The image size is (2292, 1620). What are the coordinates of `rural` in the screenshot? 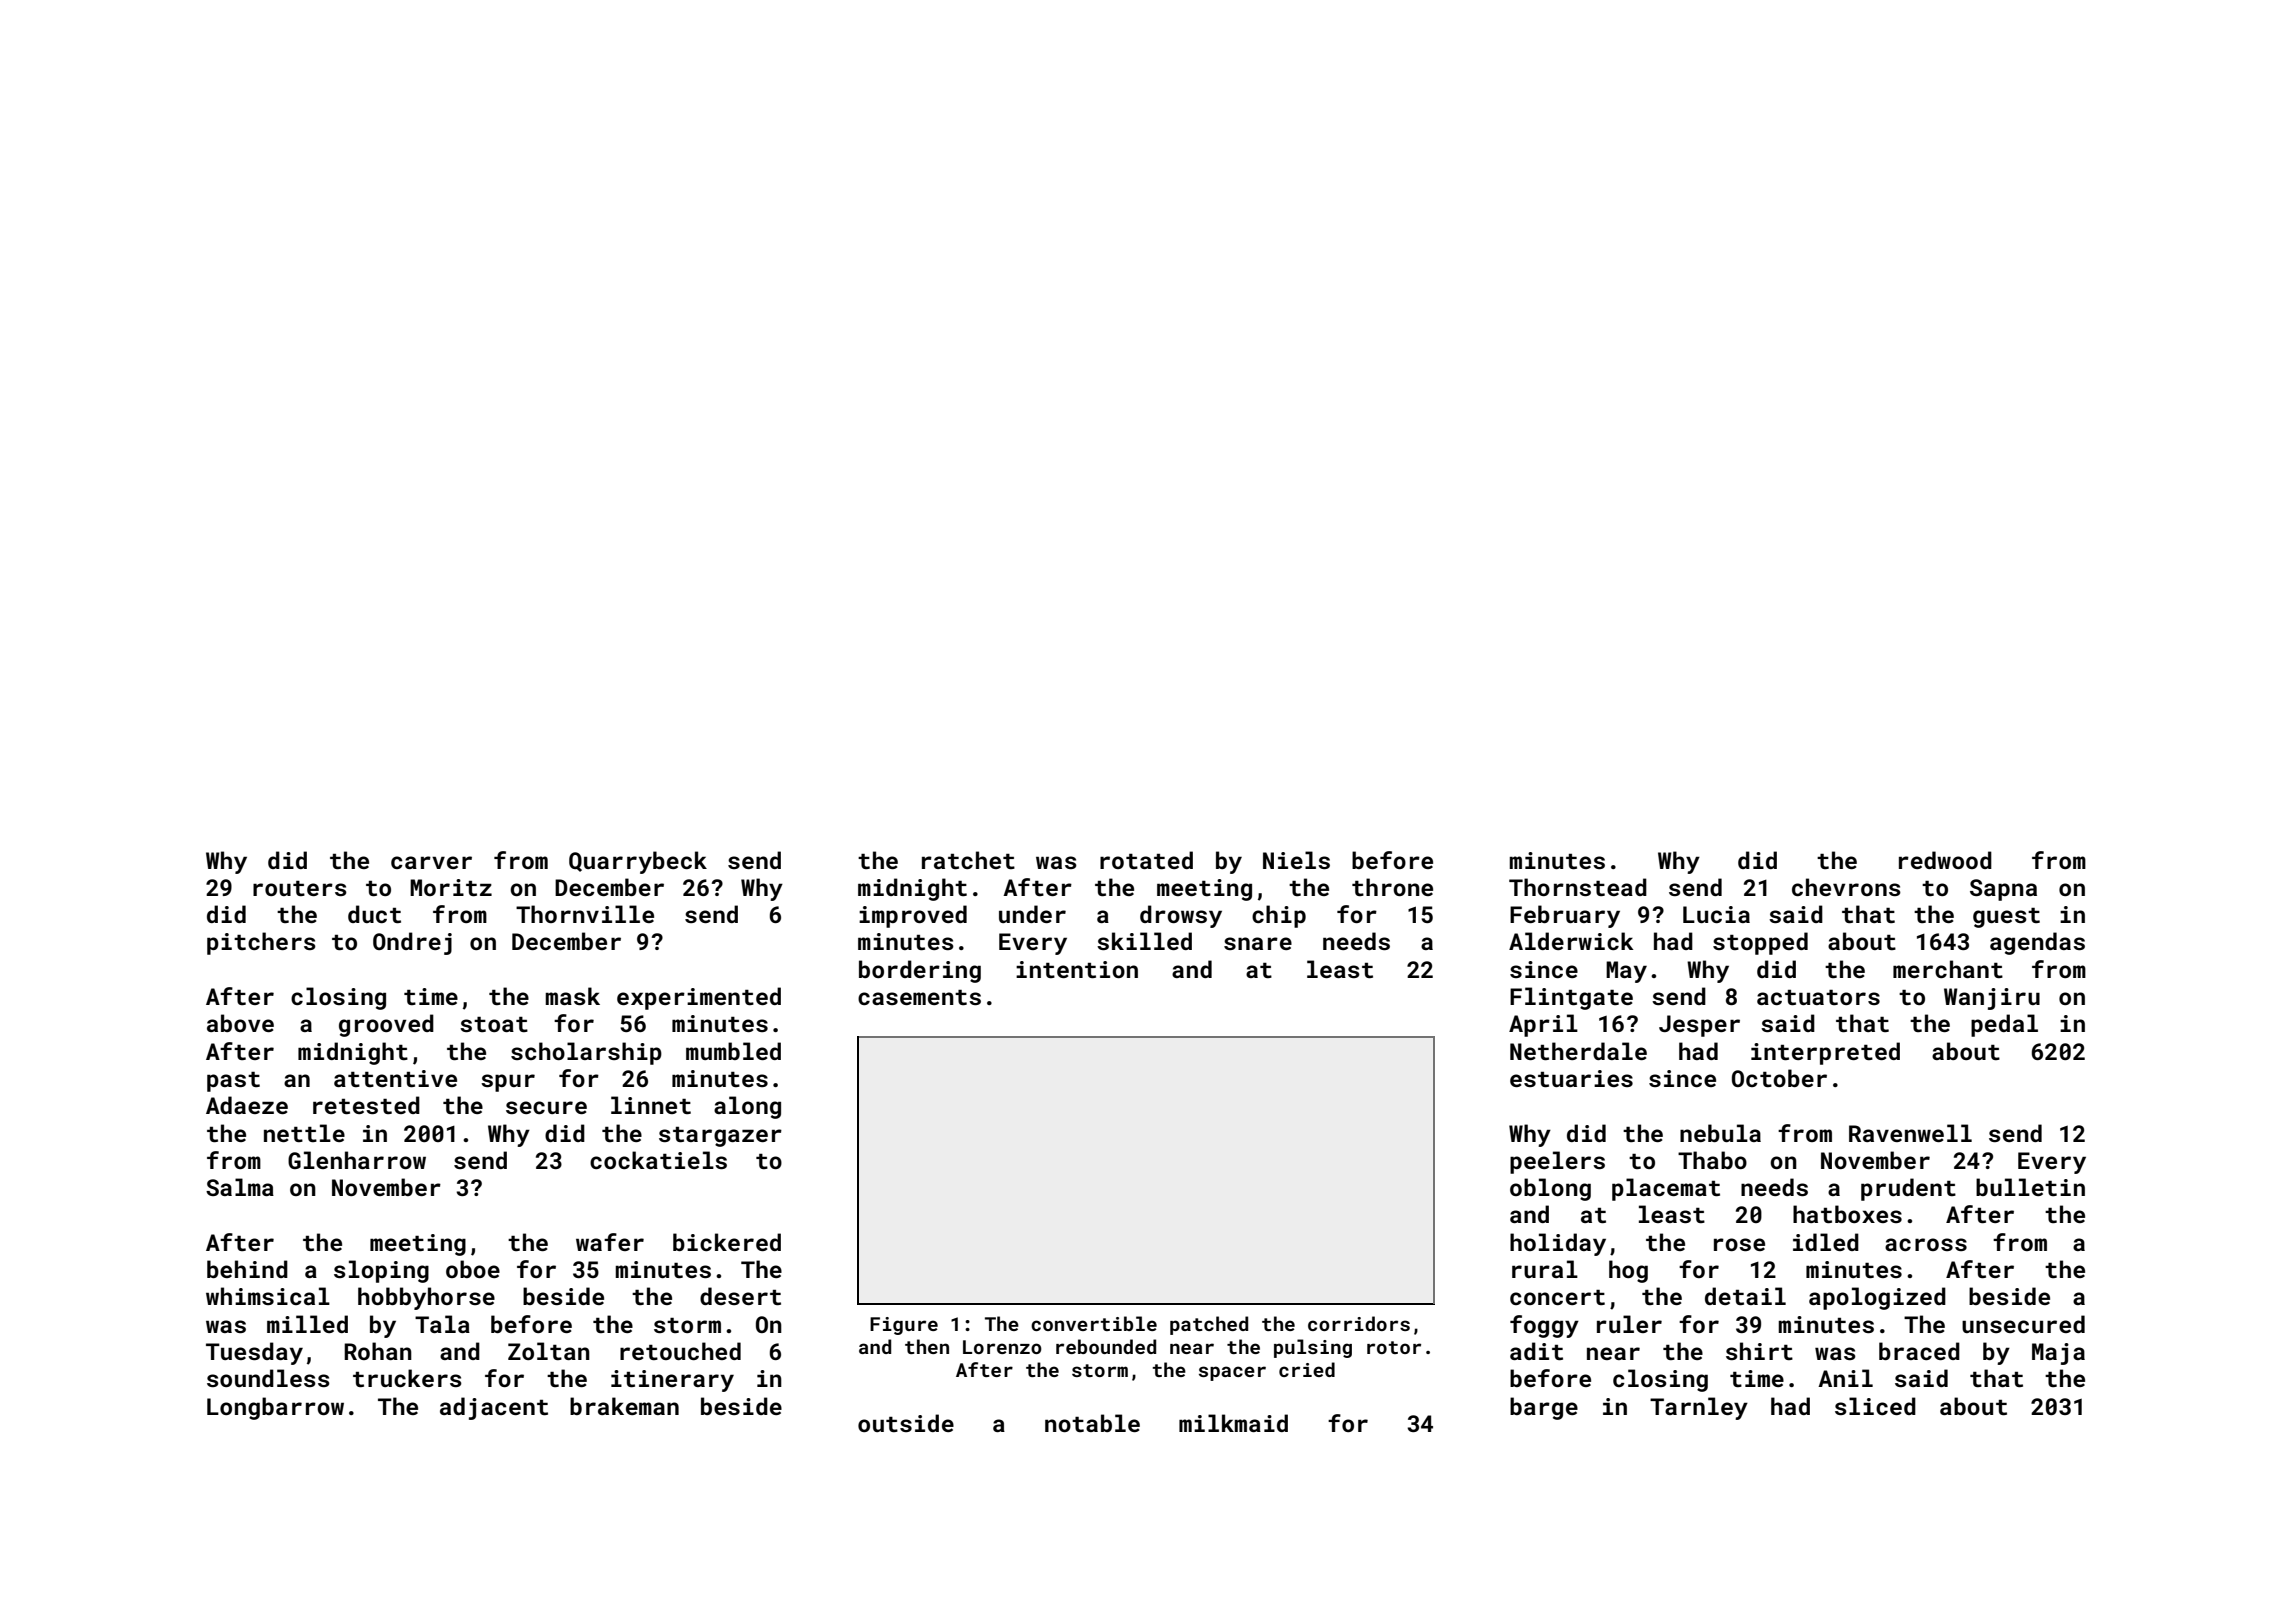 It's located at (1545, 1269).
